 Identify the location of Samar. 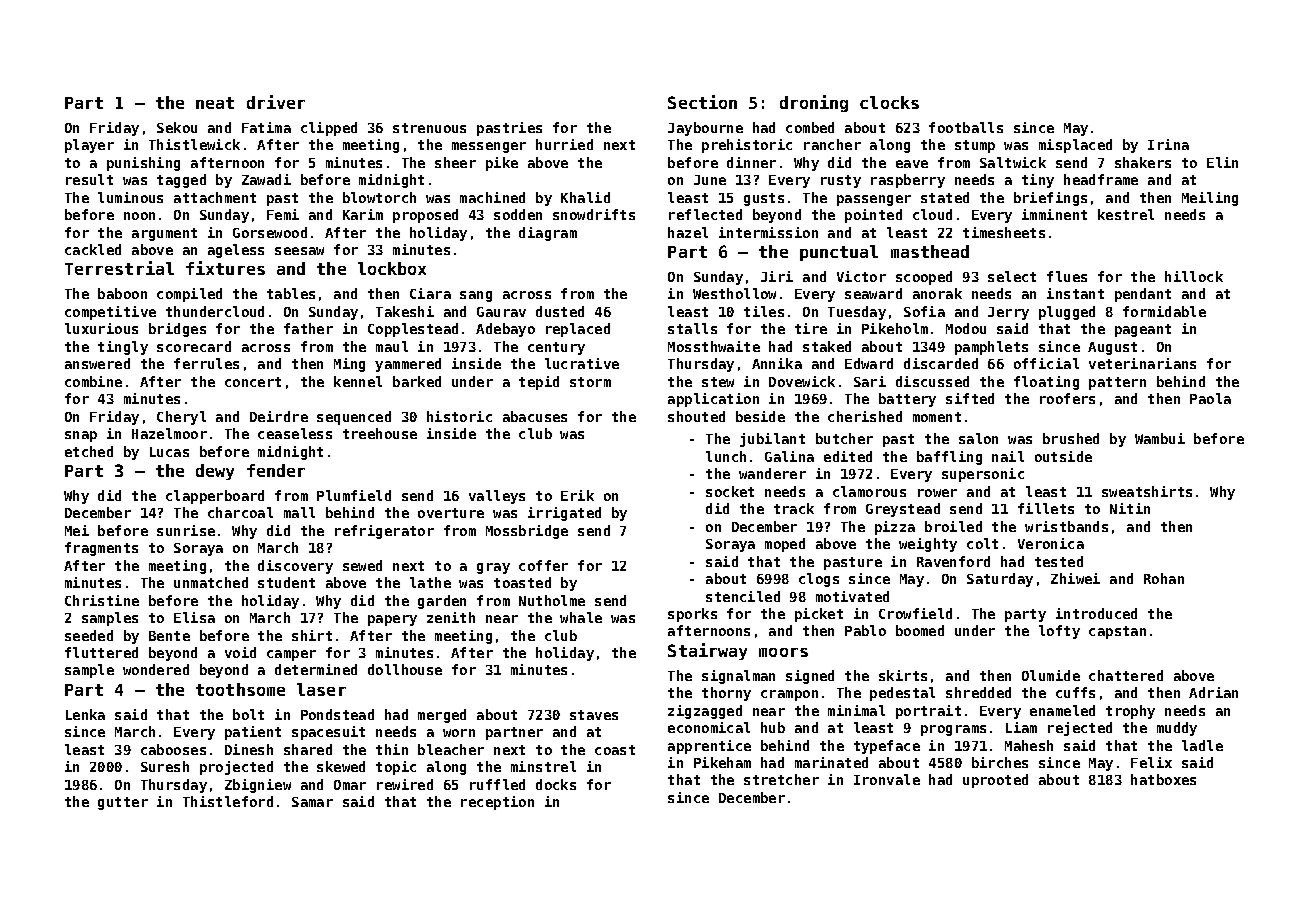
(312, 802).
